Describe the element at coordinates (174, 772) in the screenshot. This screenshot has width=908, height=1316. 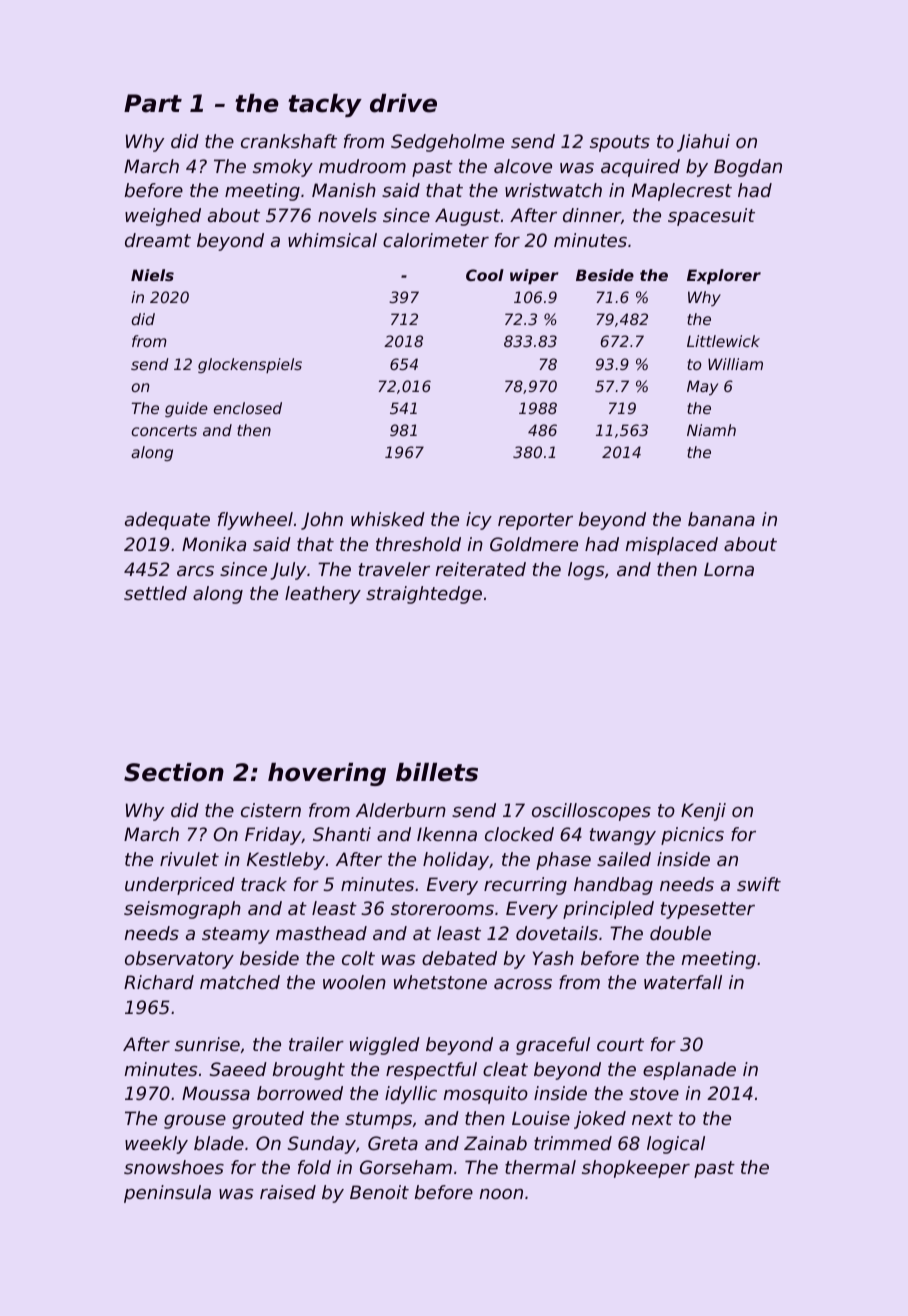
I see `Section` at that location.
